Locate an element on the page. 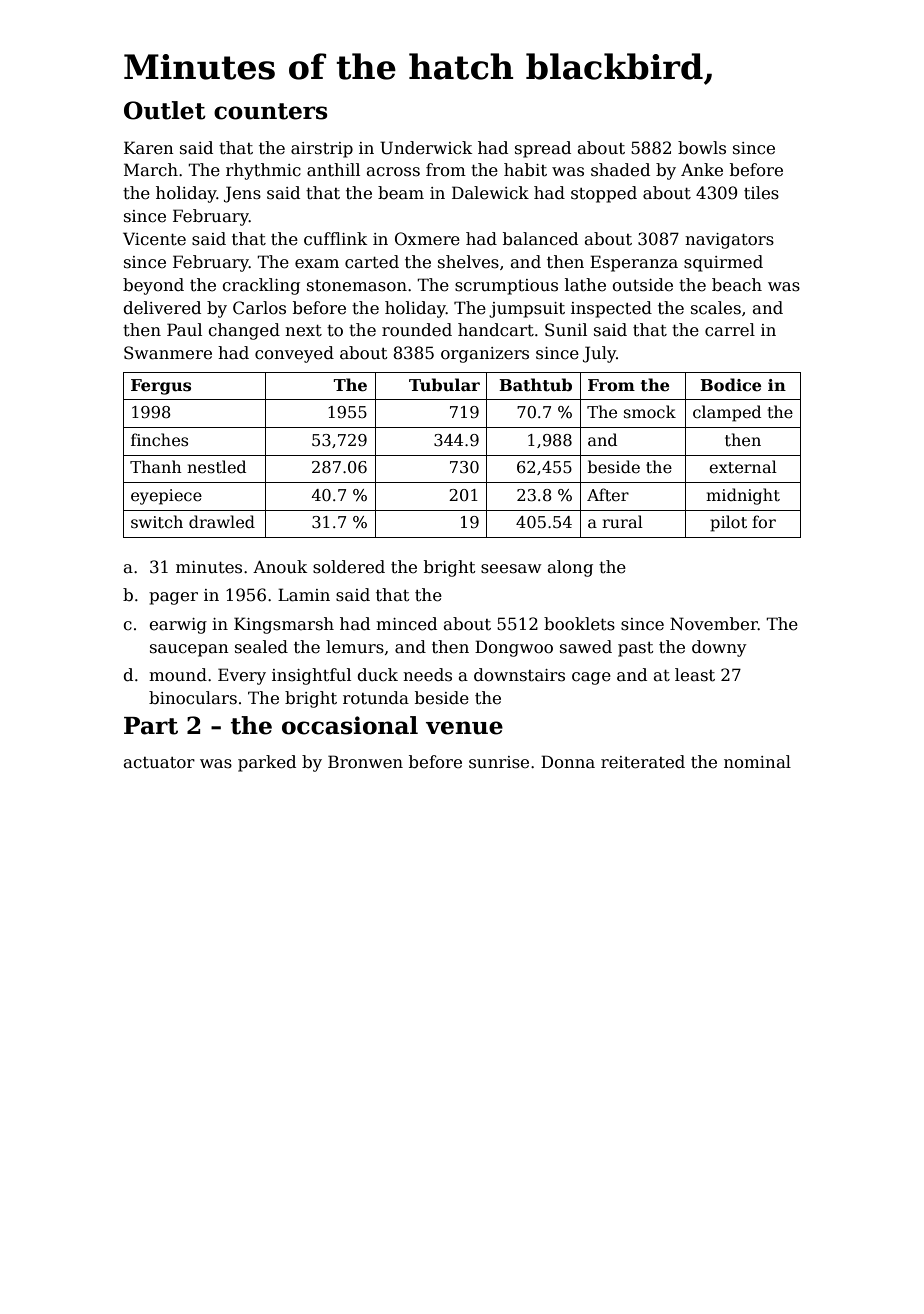 The image size is (924, 1314). clamped is located at coordinates (727, 413).
